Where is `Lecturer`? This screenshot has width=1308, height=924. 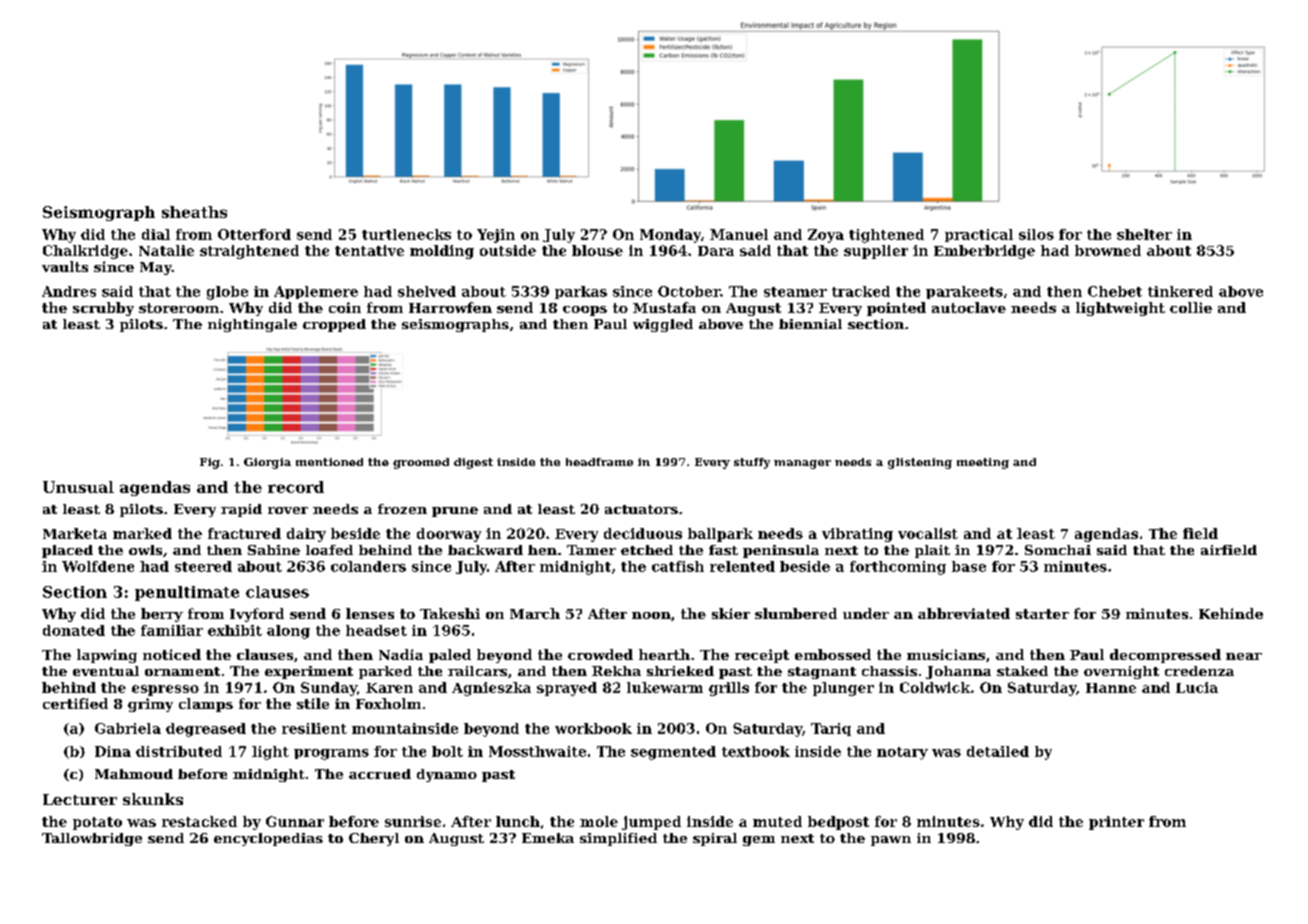
Lecturer is located at coordinates (80, 799).
